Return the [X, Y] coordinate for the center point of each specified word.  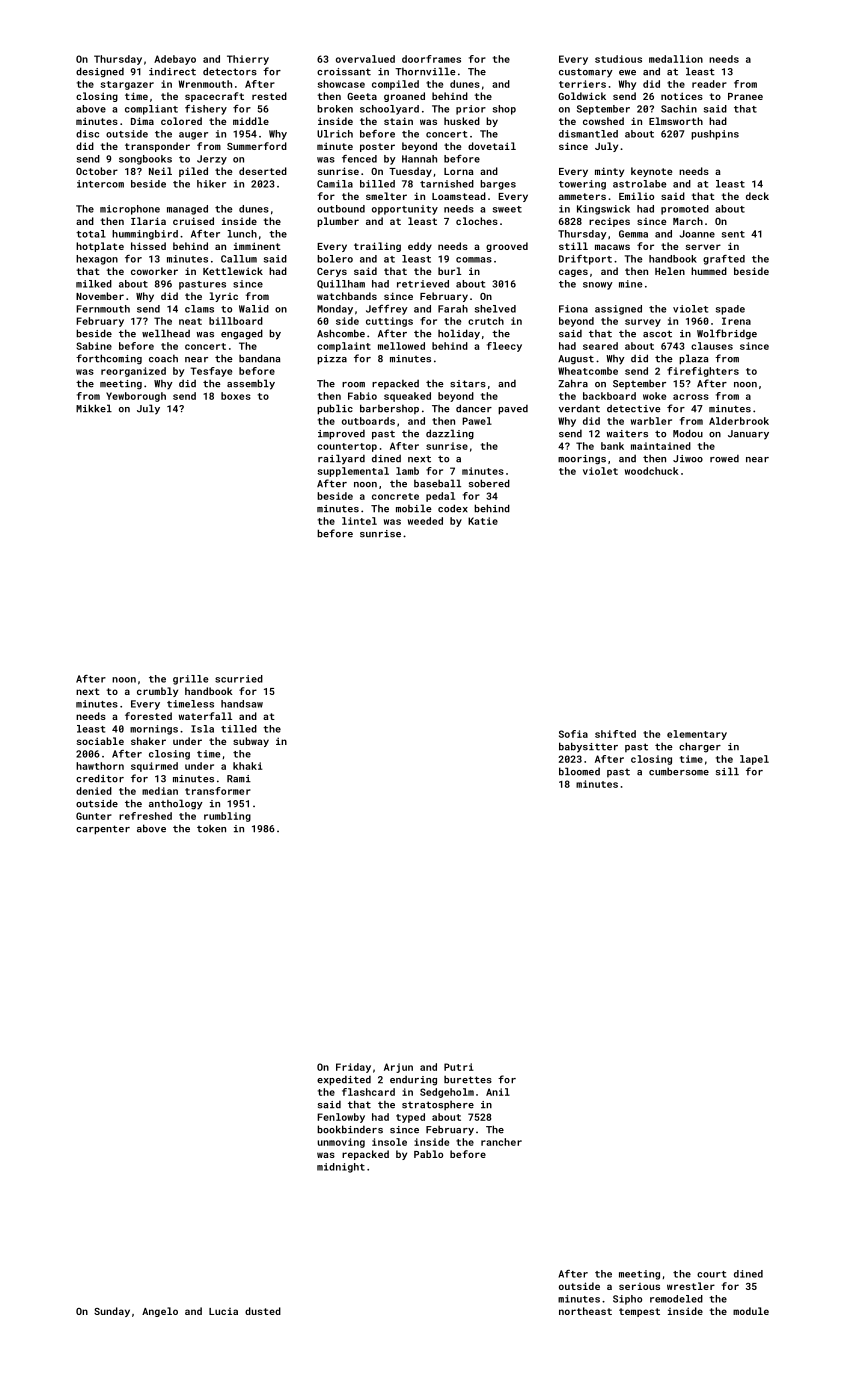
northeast [585, 1311]
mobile [414, 508]
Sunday [112, 1312]
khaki [248, 766]
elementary [697, 735]
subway [251, 742]
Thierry [248, 60]
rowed [724, 459]
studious [618, 59]
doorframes [431, 59]
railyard [341, 459]
